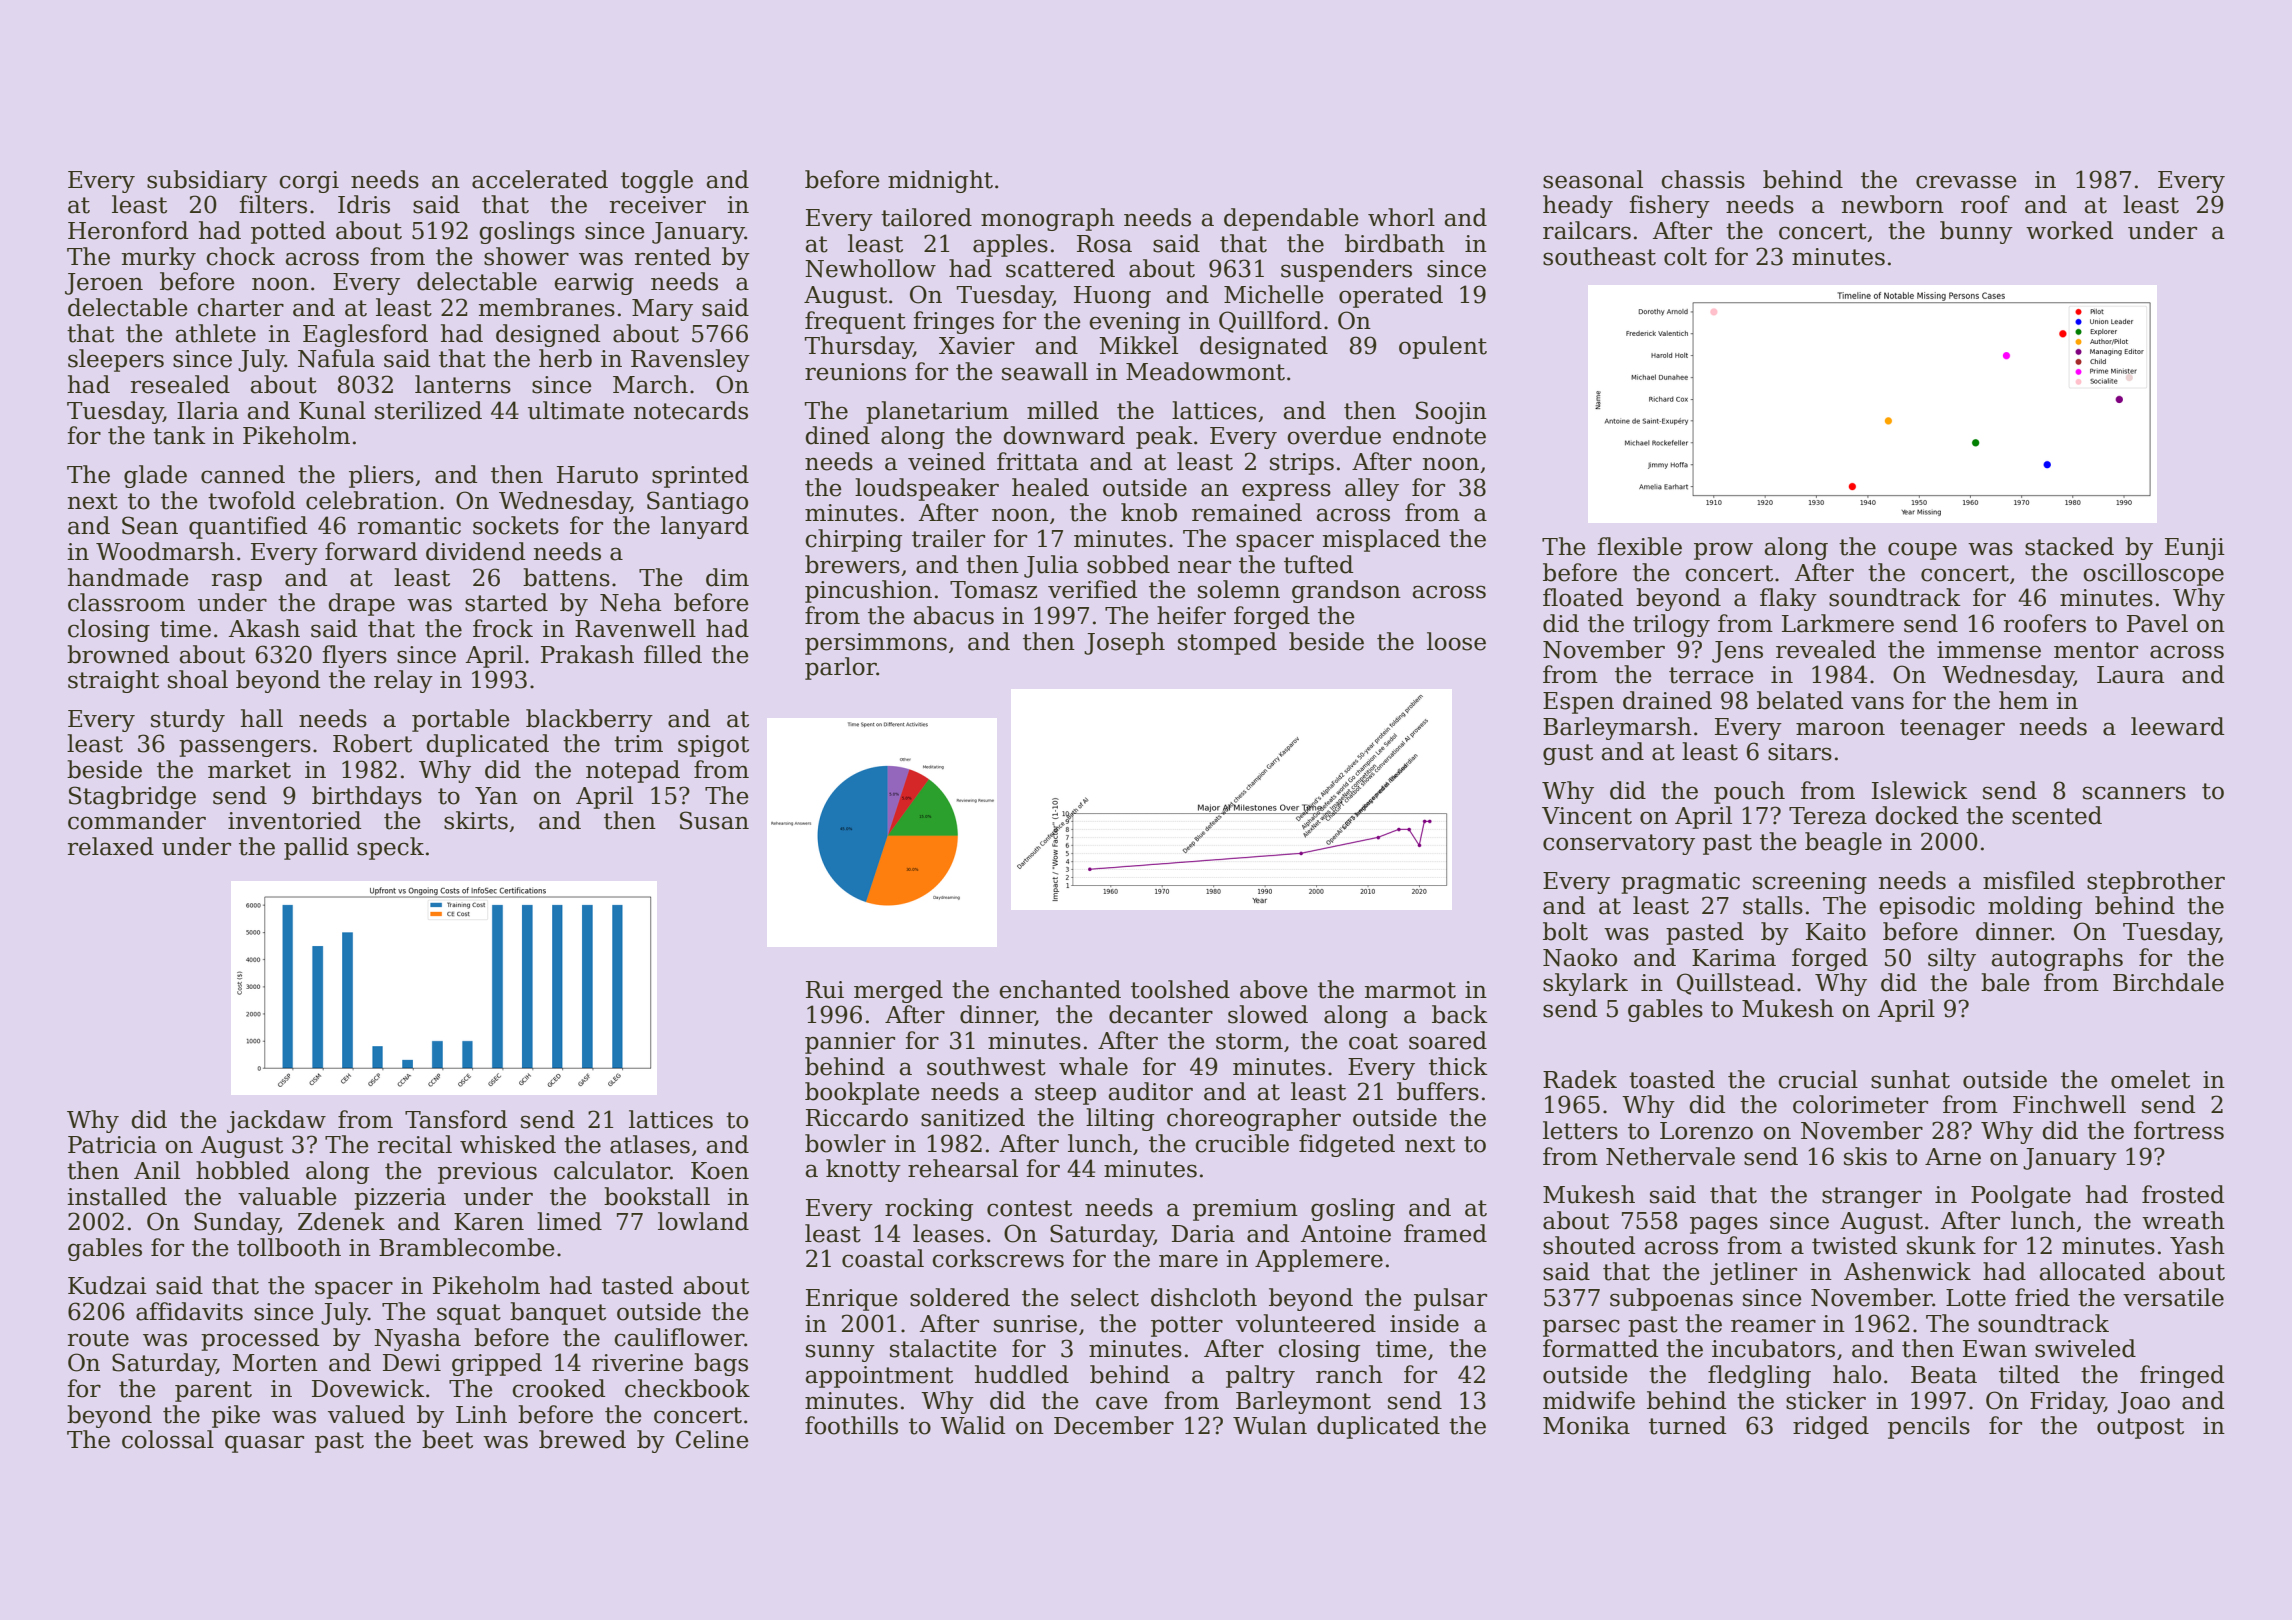  Describe the element at coordinates (126, 602) in the image. I see `classroom` at that location.
